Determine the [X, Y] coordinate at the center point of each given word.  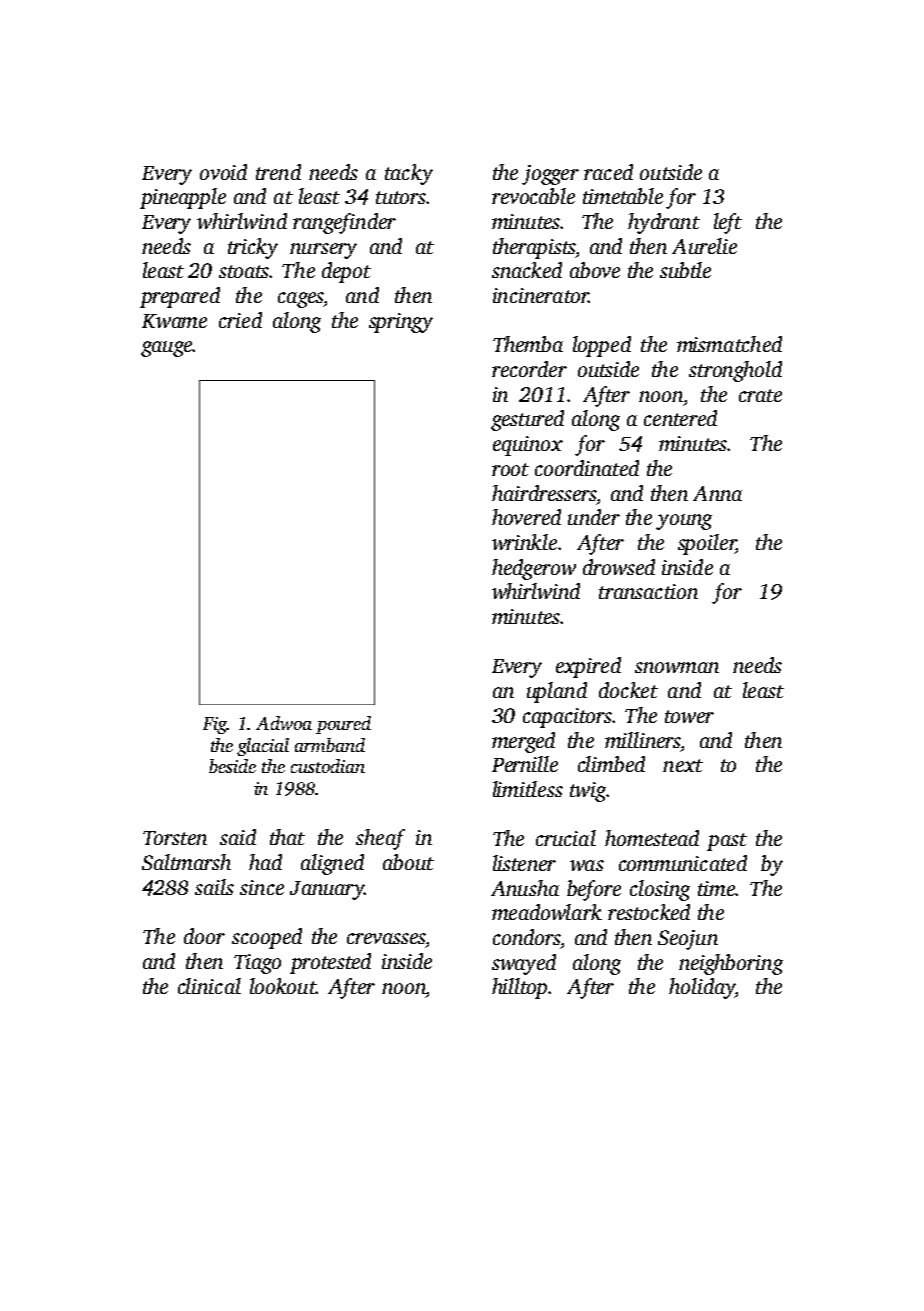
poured [343, 725]
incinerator [541, 295]
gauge [166, 349]
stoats [244, 271]
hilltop [519, 988]
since [262, 887]
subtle [685, 270]
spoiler [707, 544]
